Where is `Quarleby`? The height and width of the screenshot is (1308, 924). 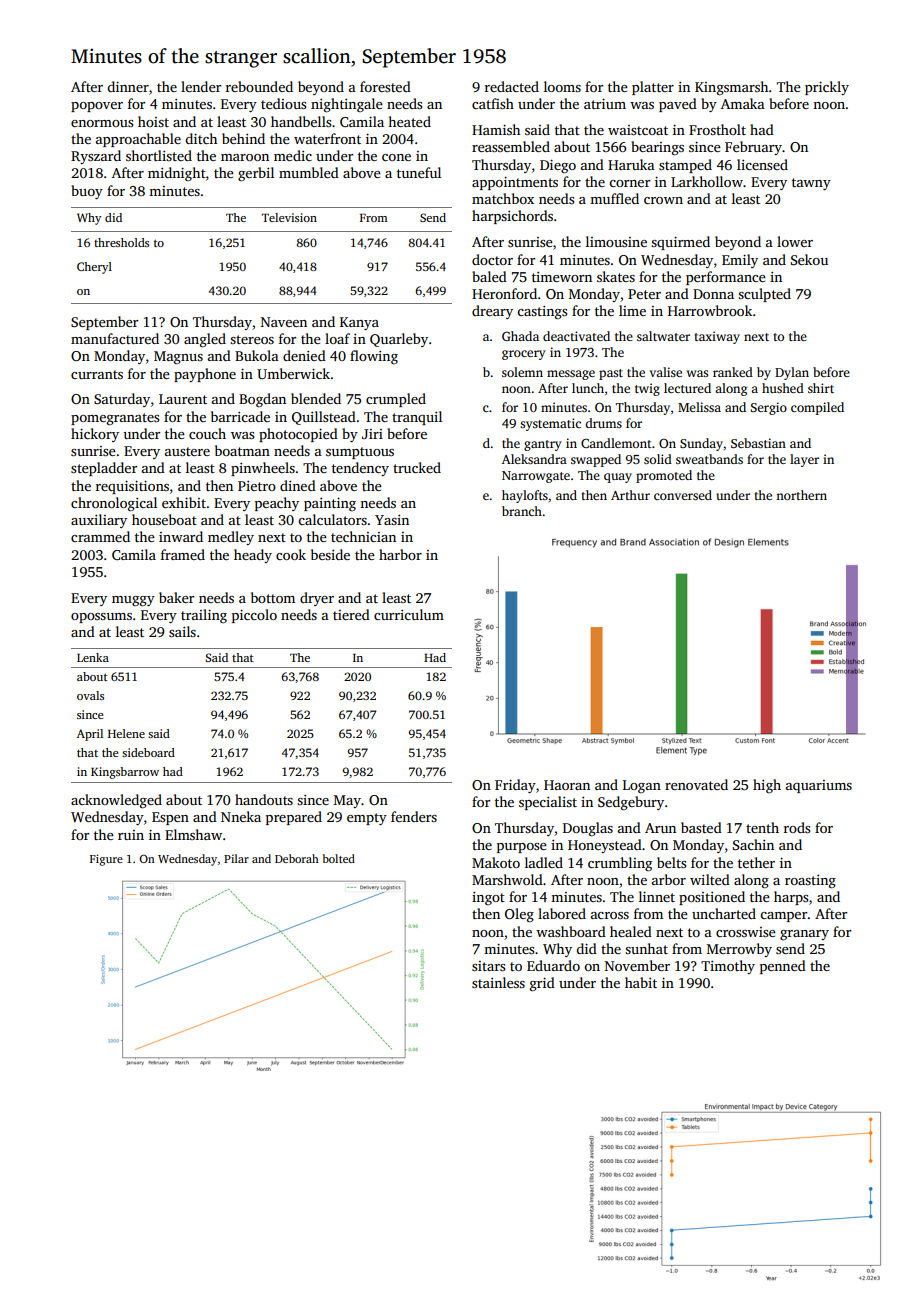 Quarleby is located at coordinates (399, 340).
